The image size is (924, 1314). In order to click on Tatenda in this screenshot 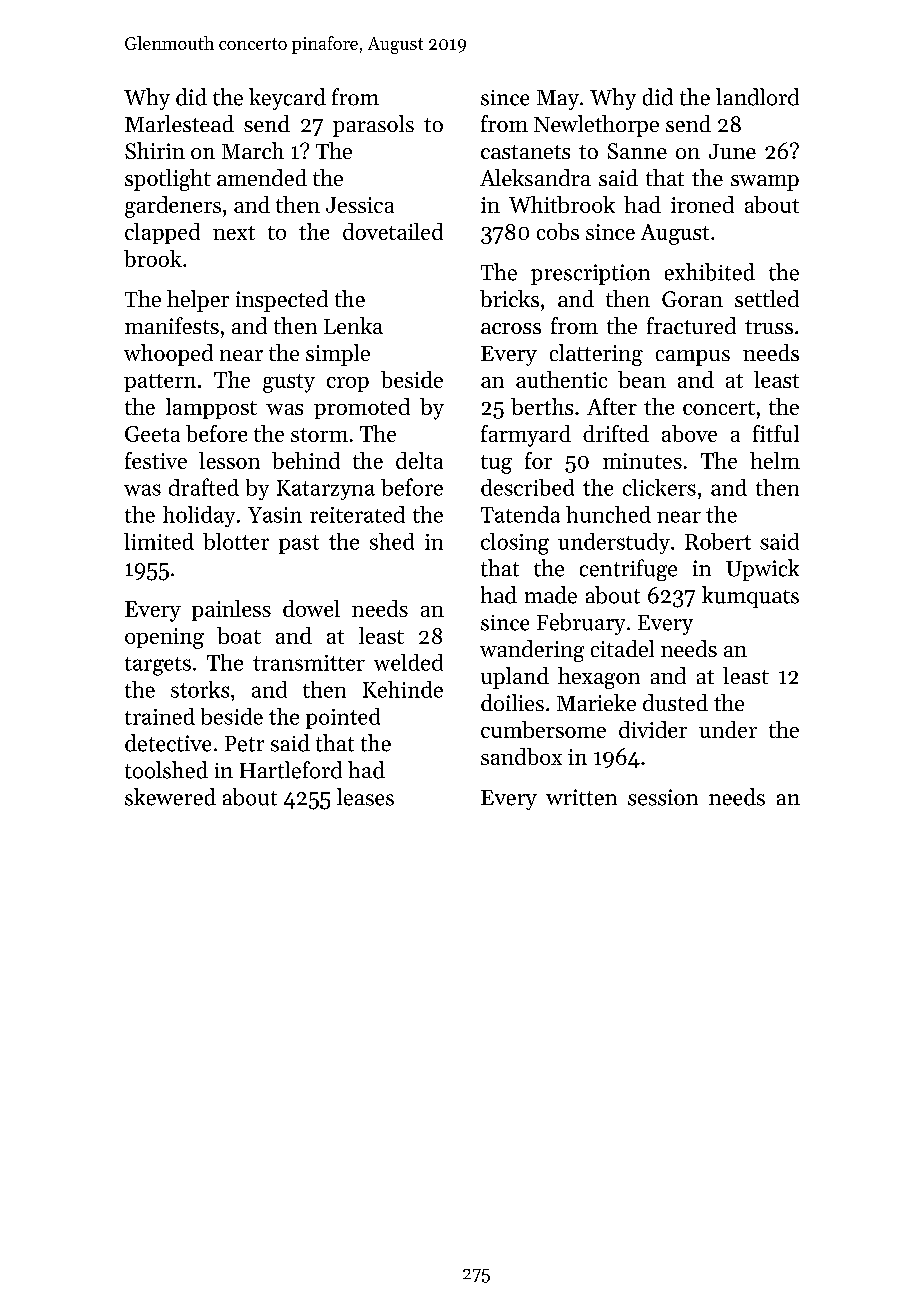, I will do `click(520, 514)`.
